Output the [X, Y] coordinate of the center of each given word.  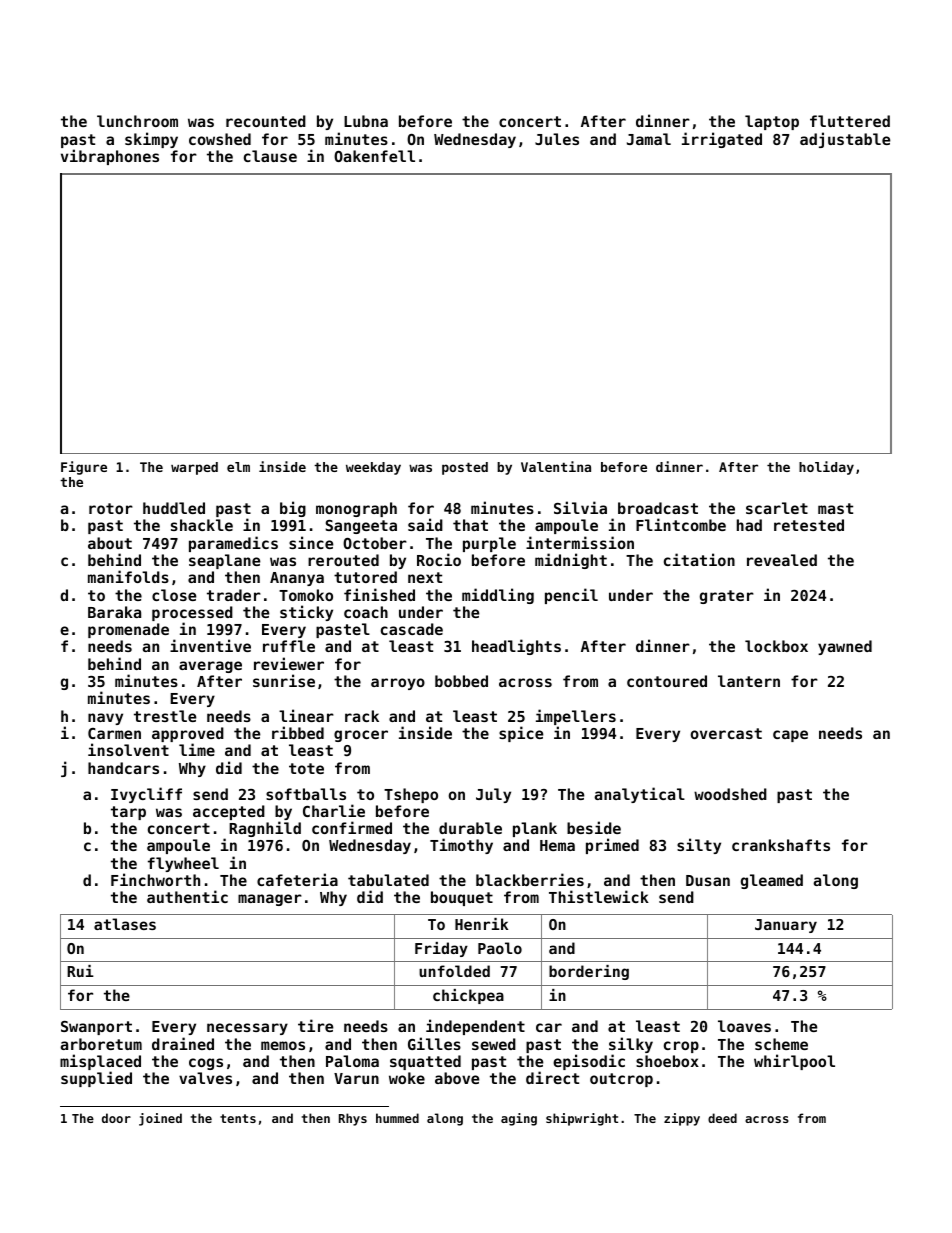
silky [631, 1045]
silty [699, 846]
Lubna [366, 121]
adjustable [845, 140]
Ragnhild [265, 829]
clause [270, 156]
